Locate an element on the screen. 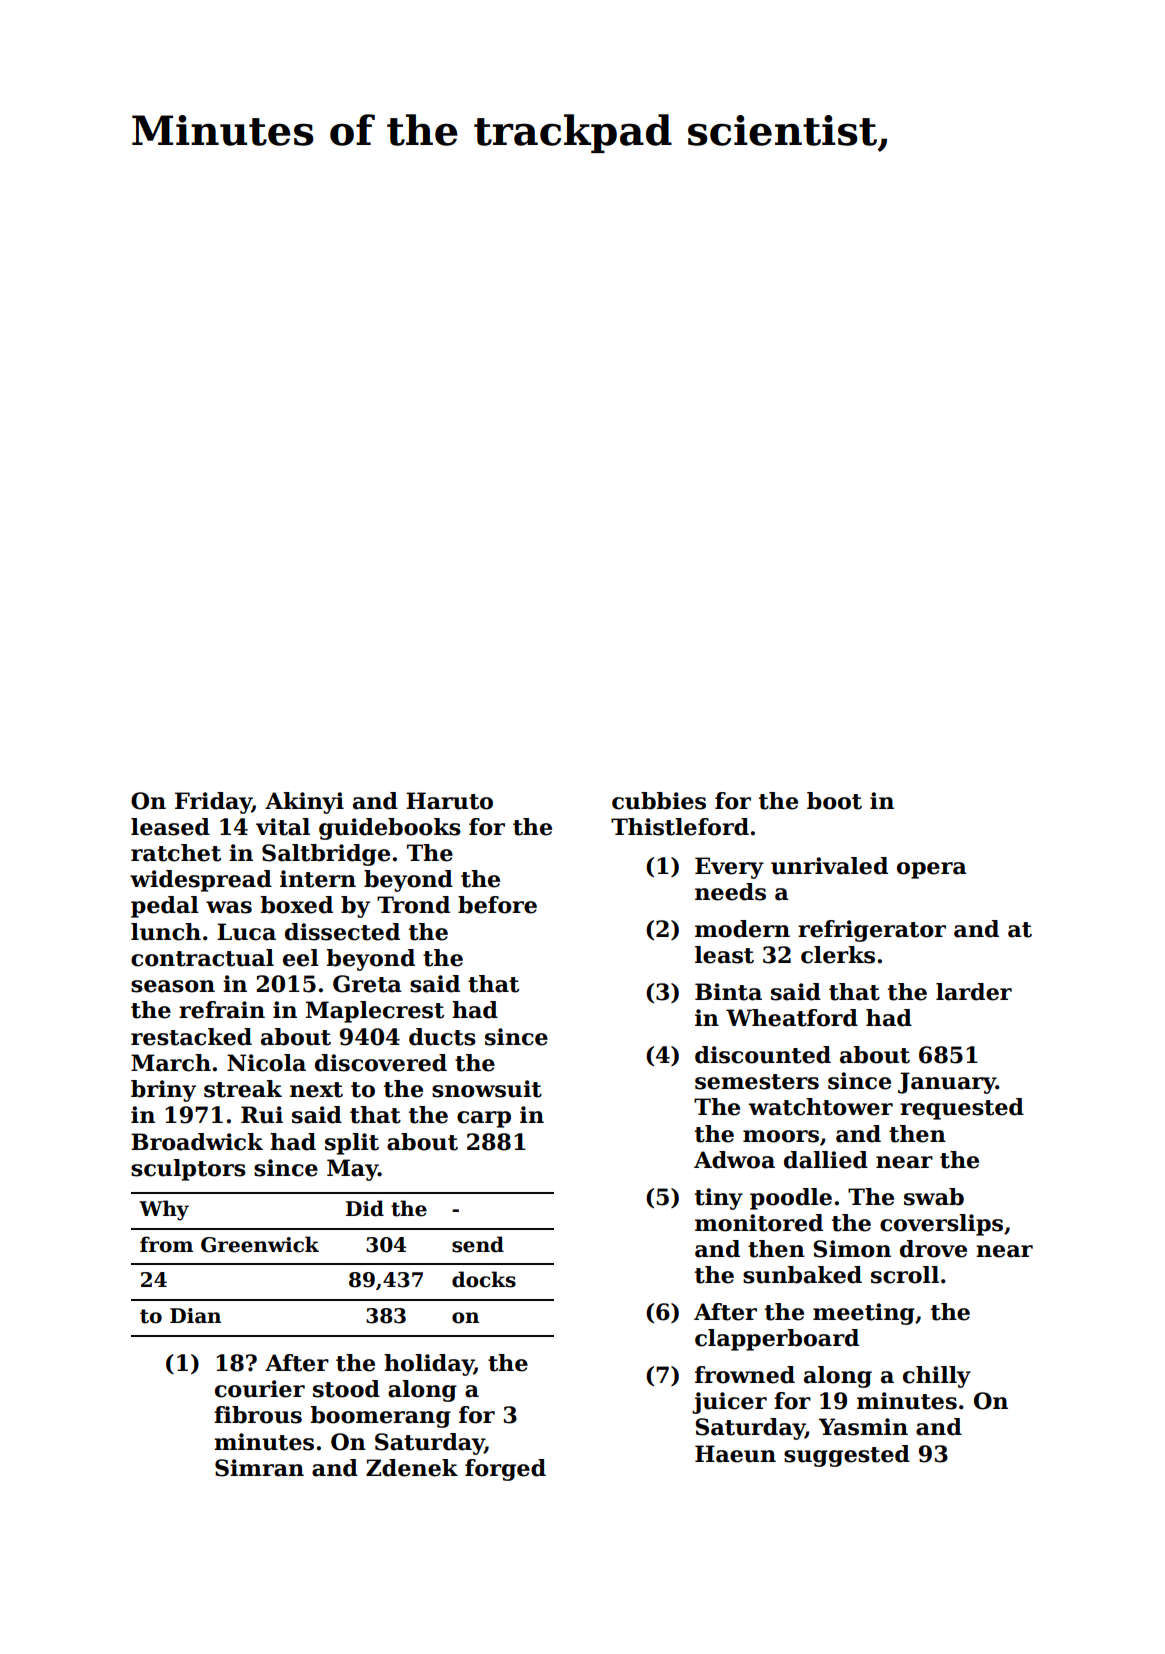  January is located at coordinates (947, 1083).
